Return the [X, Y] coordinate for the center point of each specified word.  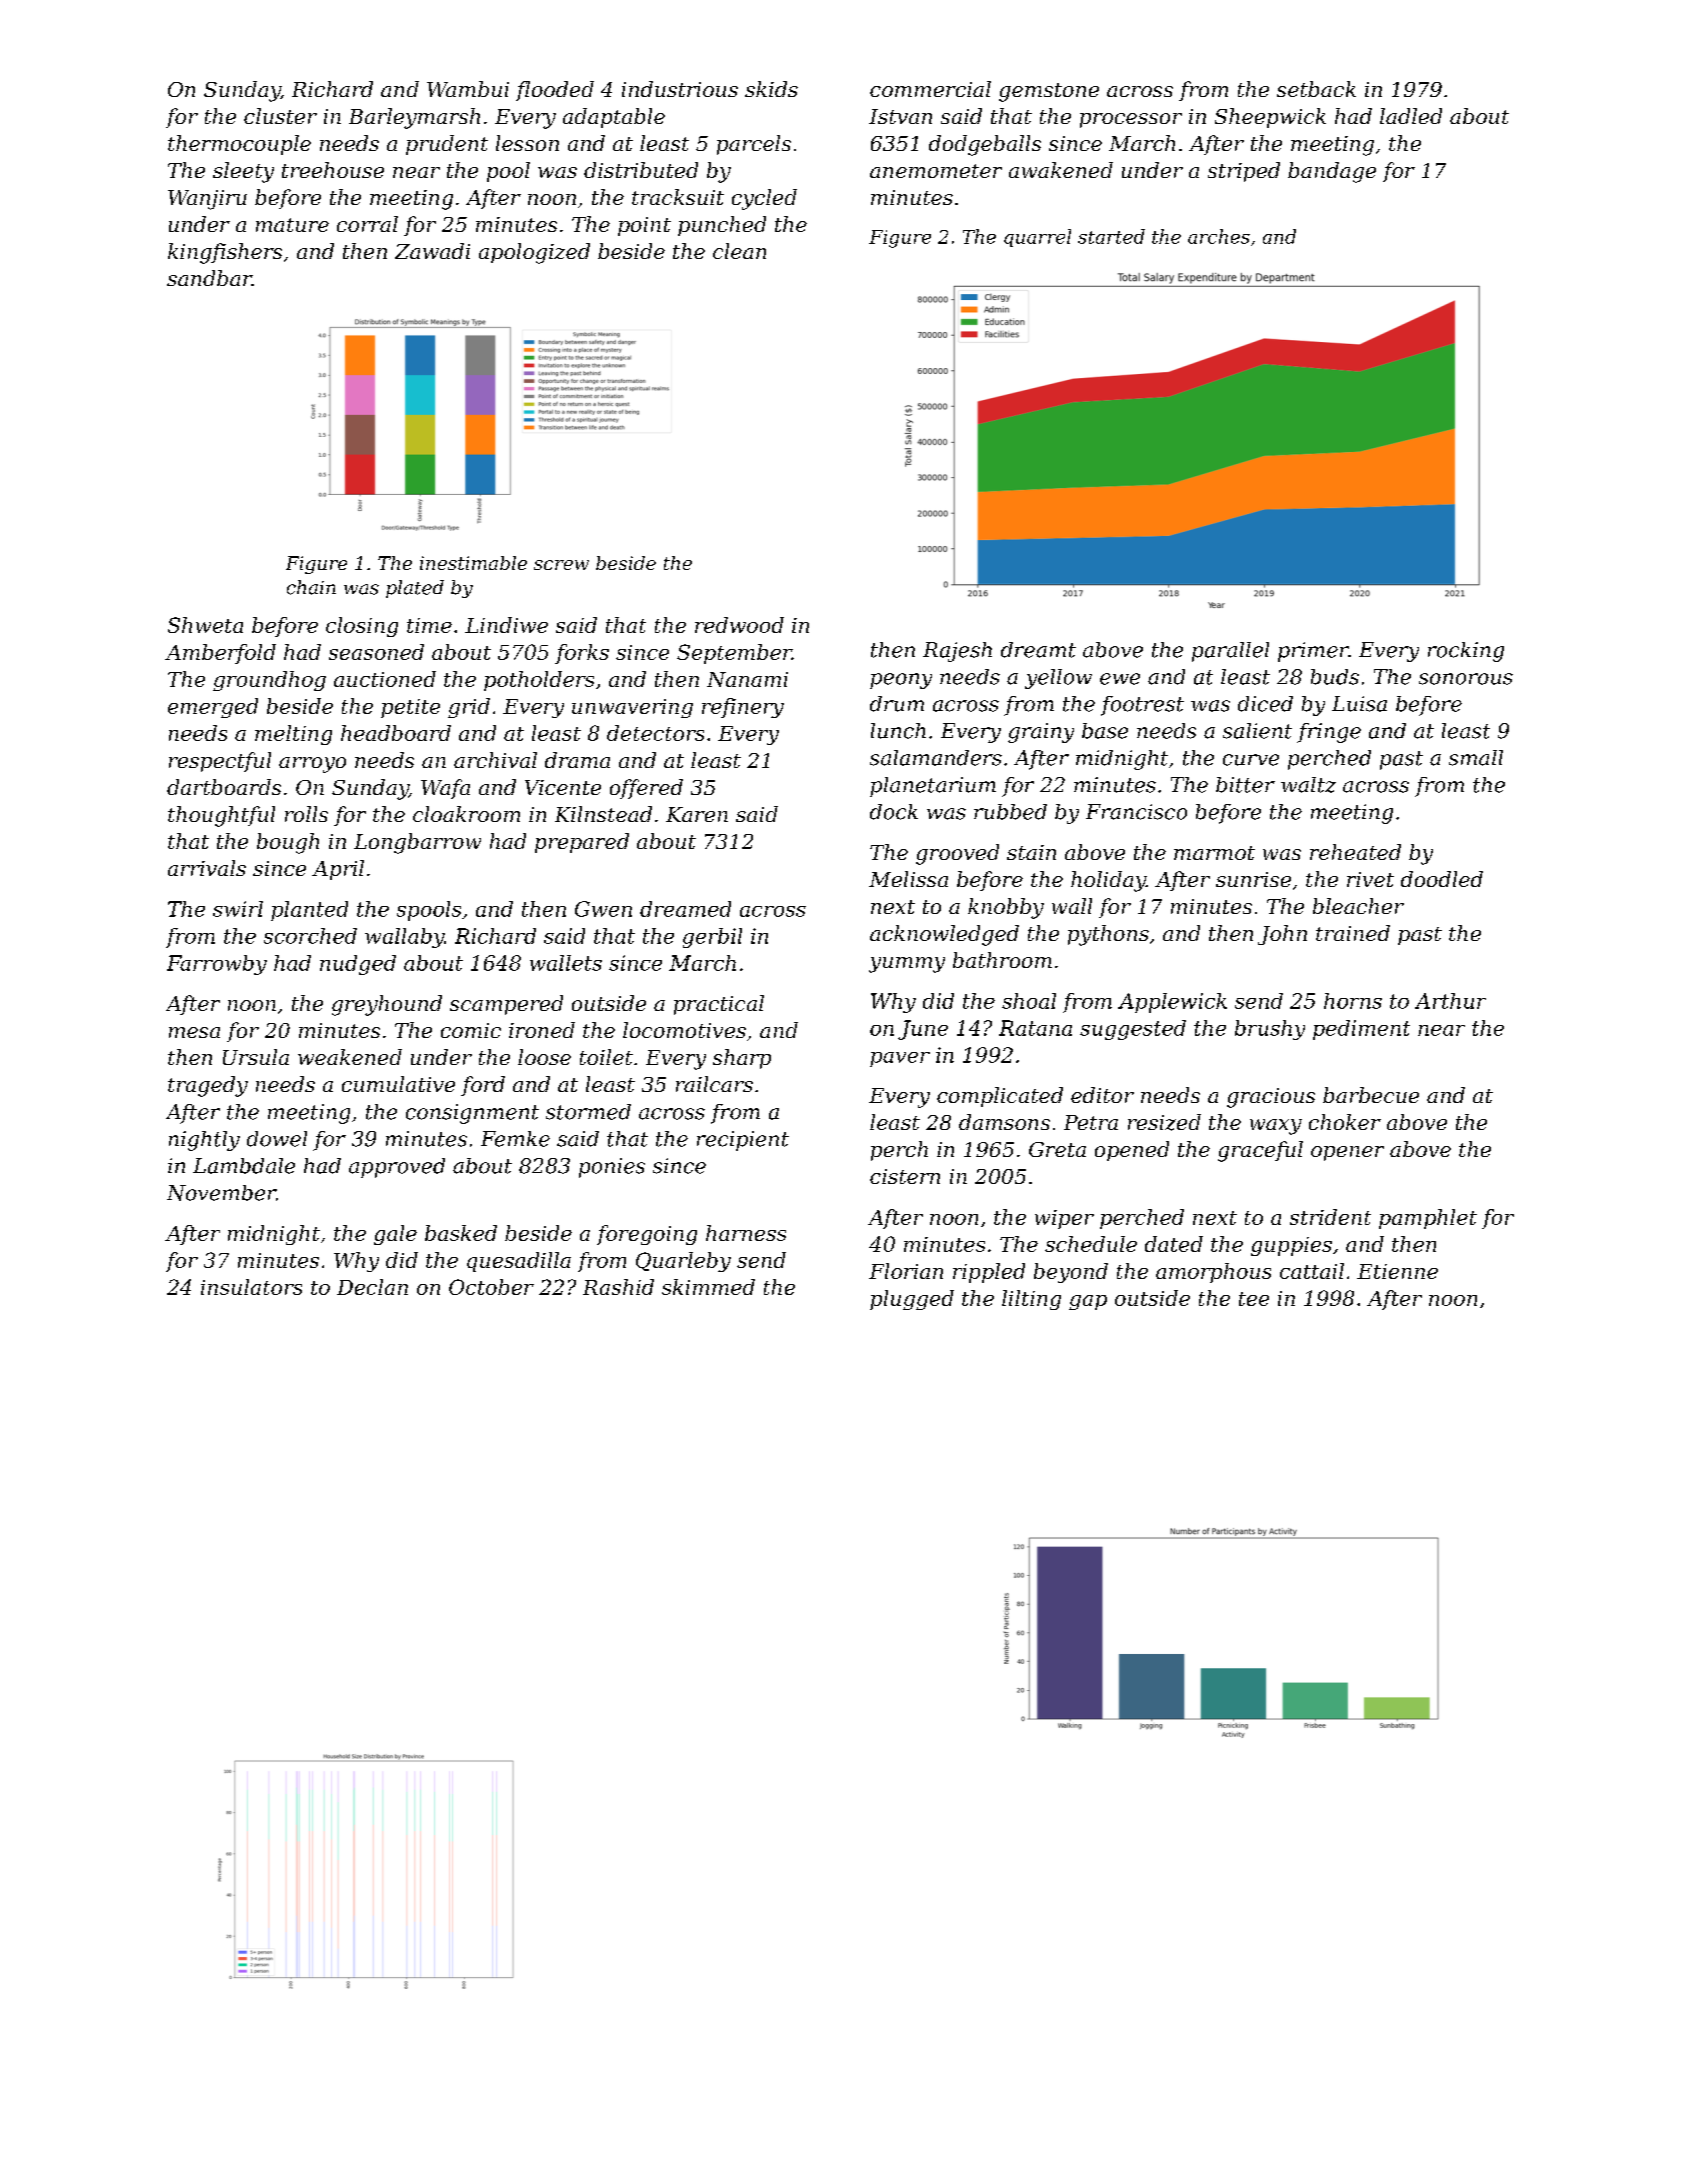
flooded [555, 91]
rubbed [1010, 812]
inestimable [473, 563]
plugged [912, 1300]
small [1476, 758]
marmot [1214, 853]
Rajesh [957, 652]
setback [1316, 89]
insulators [251, 1287]
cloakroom [466, 814]
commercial [930, 89]
